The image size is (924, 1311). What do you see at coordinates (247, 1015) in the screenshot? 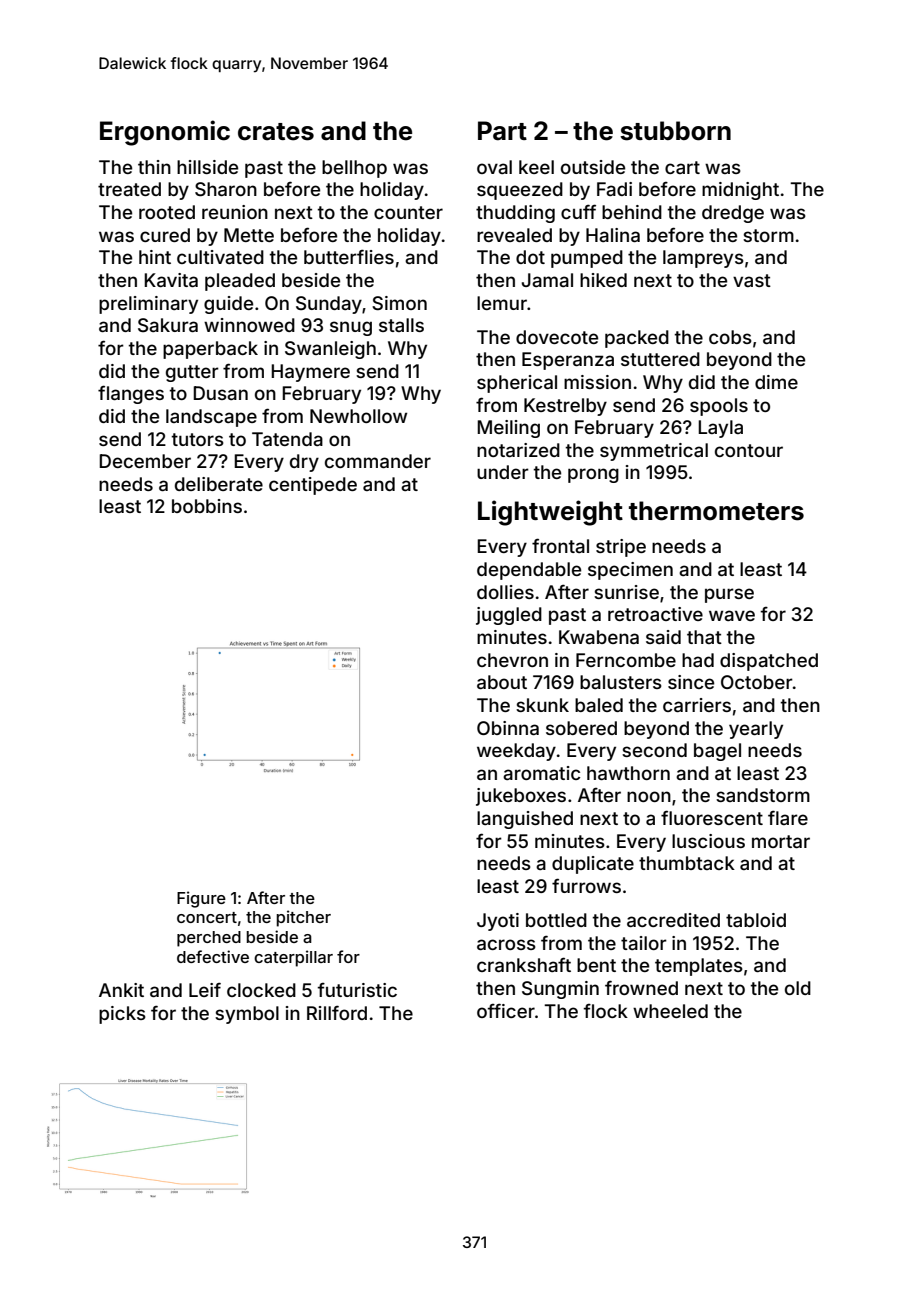
I see `symbol` at bounding box center [247, 1015].
